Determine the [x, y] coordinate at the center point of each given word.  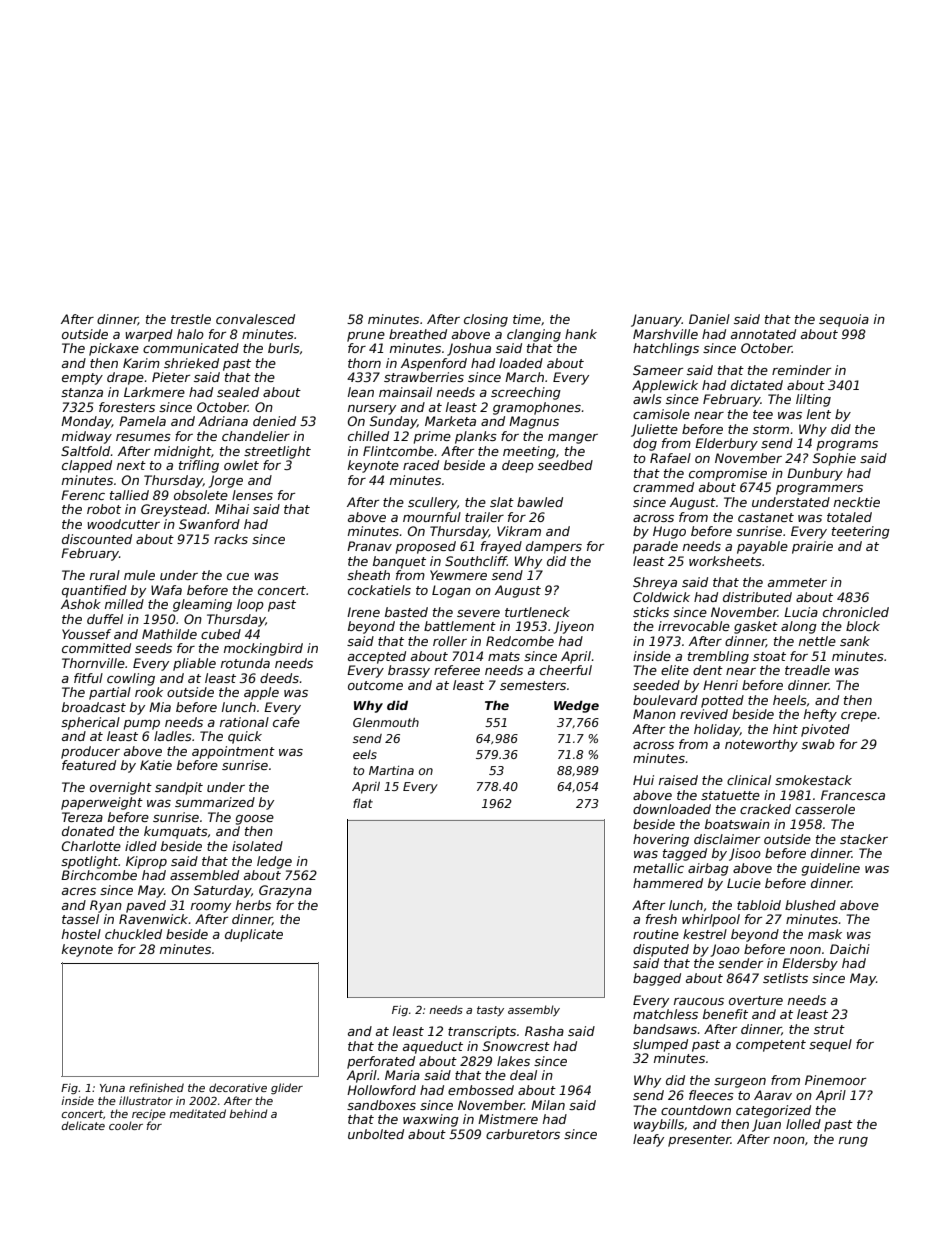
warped [149, 335]
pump [142, 725]
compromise [728, 474]
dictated [757, 385]
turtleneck [537, 612]
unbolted [376, 1134]
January [656, 320]
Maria [402, 1075]
